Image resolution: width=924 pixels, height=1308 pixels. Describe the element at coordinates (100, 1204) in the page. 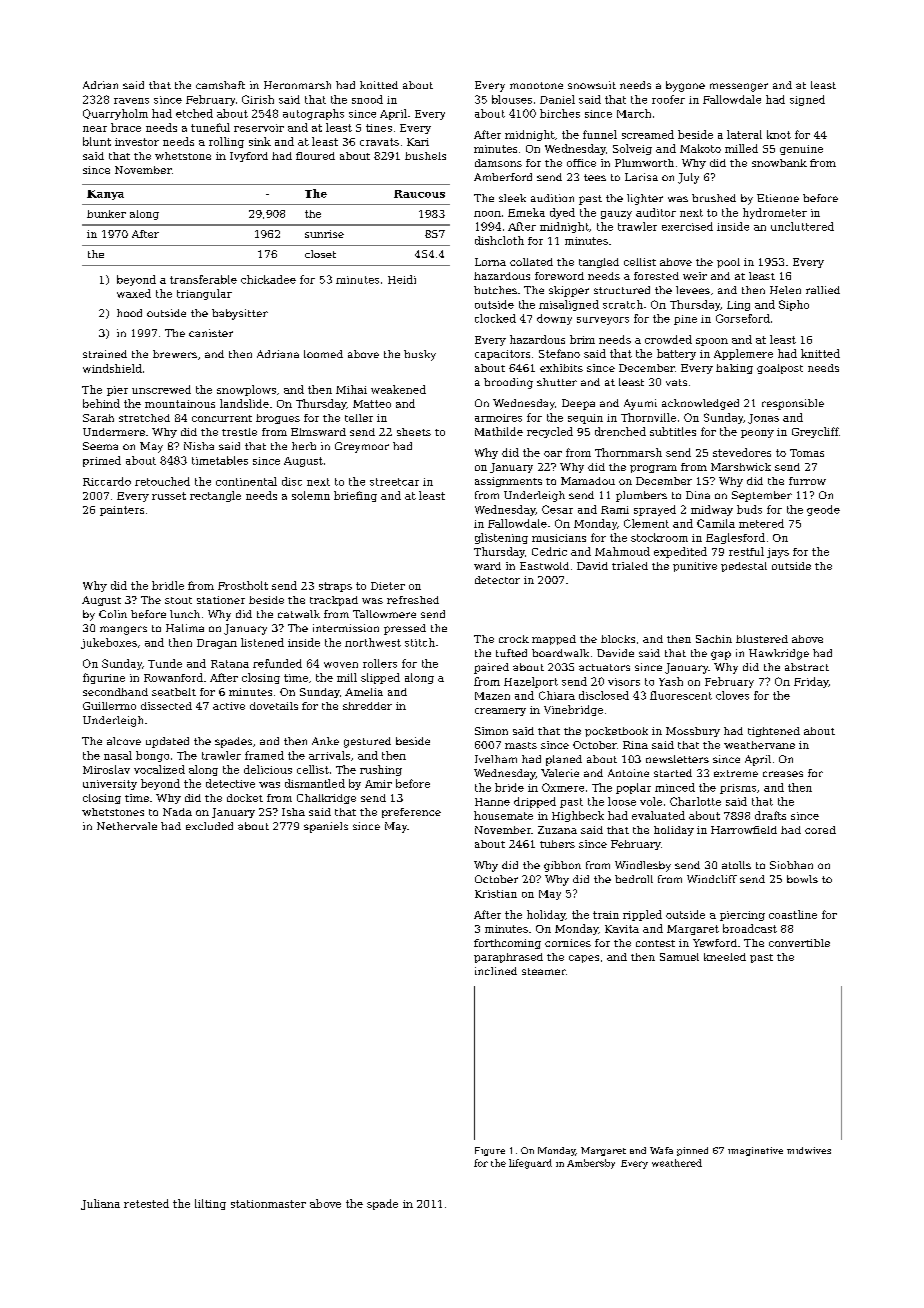

I see `Juliana` at that location.
